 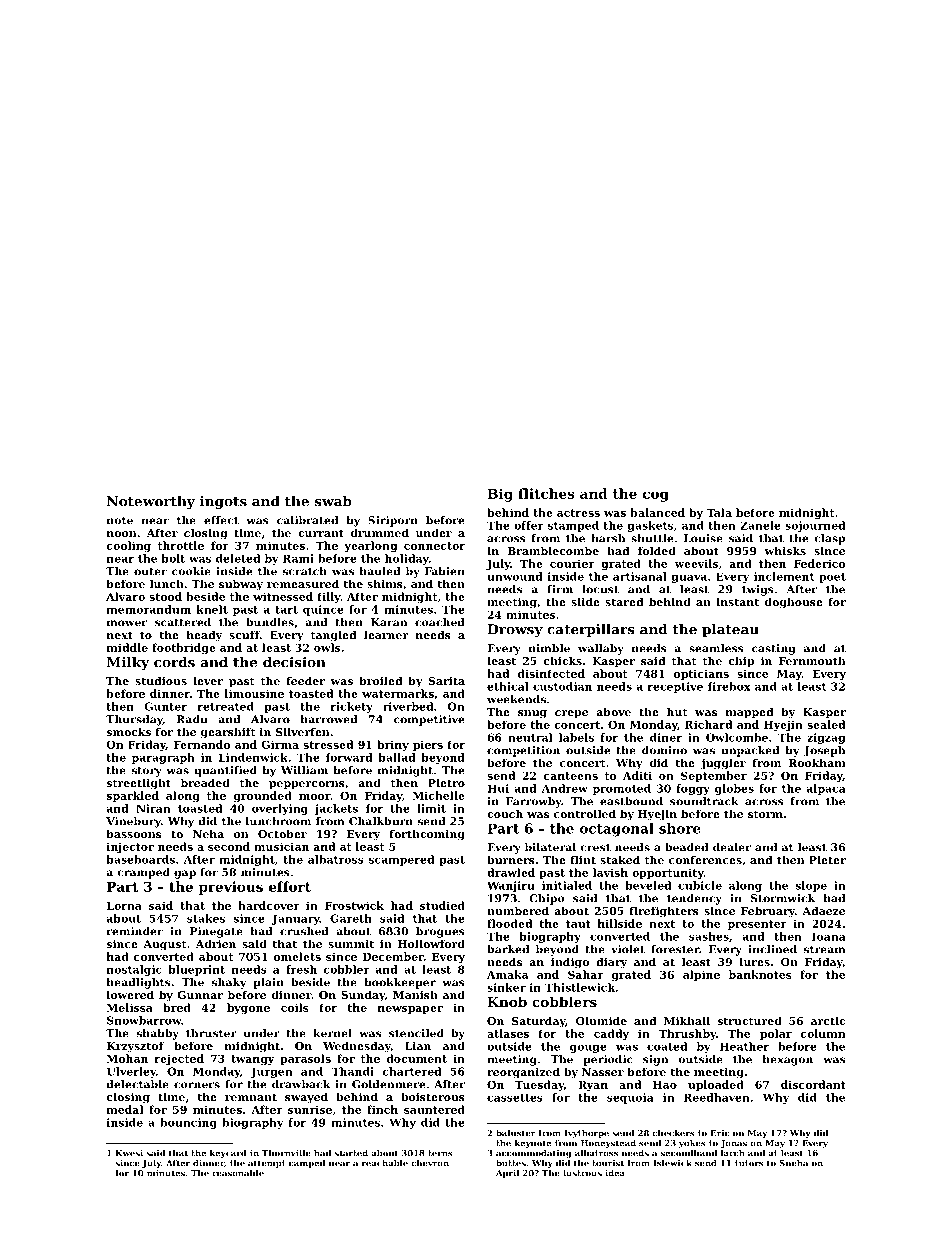 What do you see at coordinates (515, 576) in the document?
I see `unwound` at bounding box center [515, 576].
